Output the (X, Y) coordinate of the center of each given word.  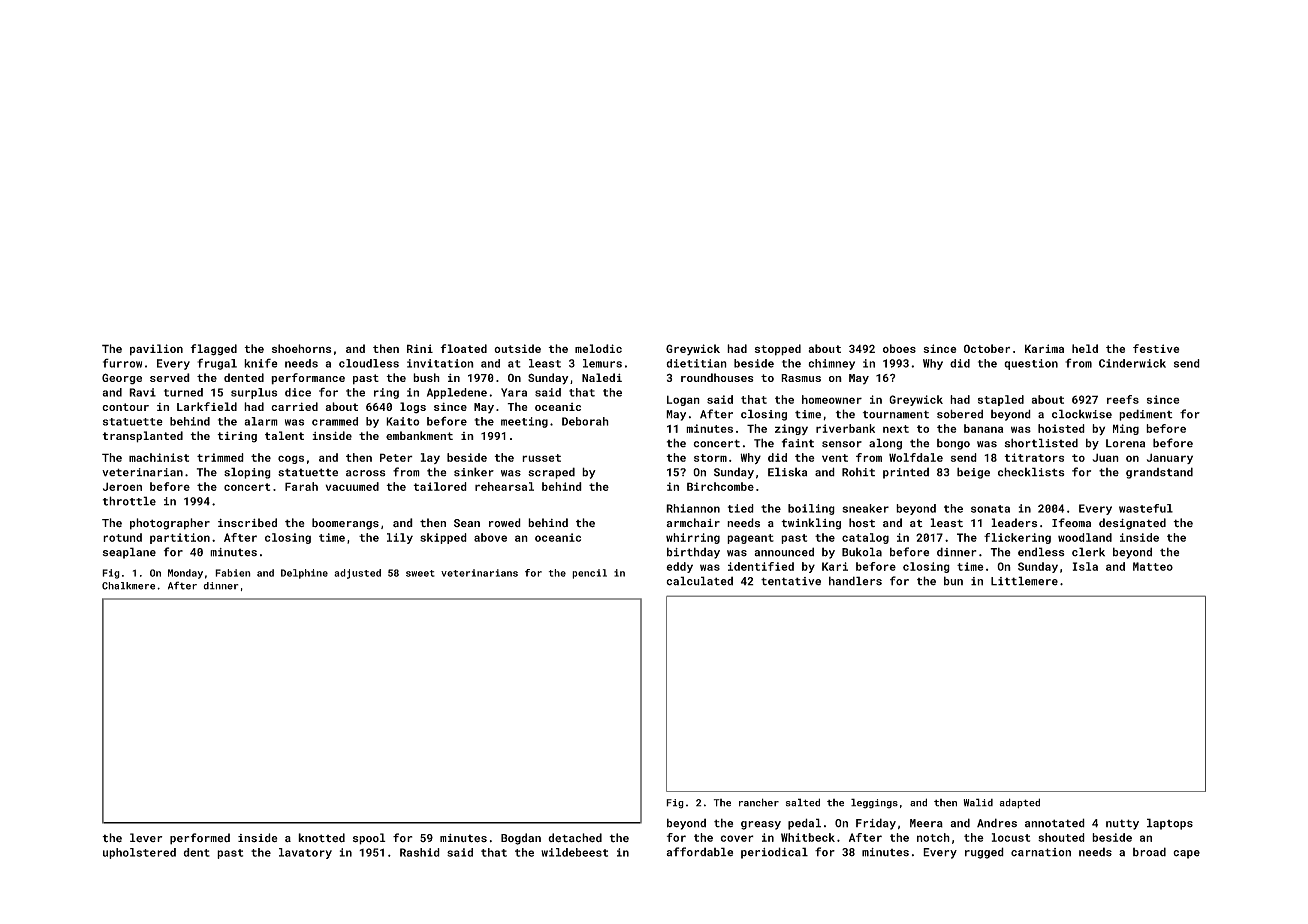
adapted (1019, 803)
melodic (598, 348)
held (1085, 348)
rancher (759, 802)
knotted (321, 838)
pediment (1146, 415)
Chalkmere (128, 586)
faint (798, 443)
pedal (804, 824)
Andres (997, 823)
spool (369, 839)
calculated (699, 581)
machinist (159, 457)
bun (953, 581)
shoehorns (301, 348)
